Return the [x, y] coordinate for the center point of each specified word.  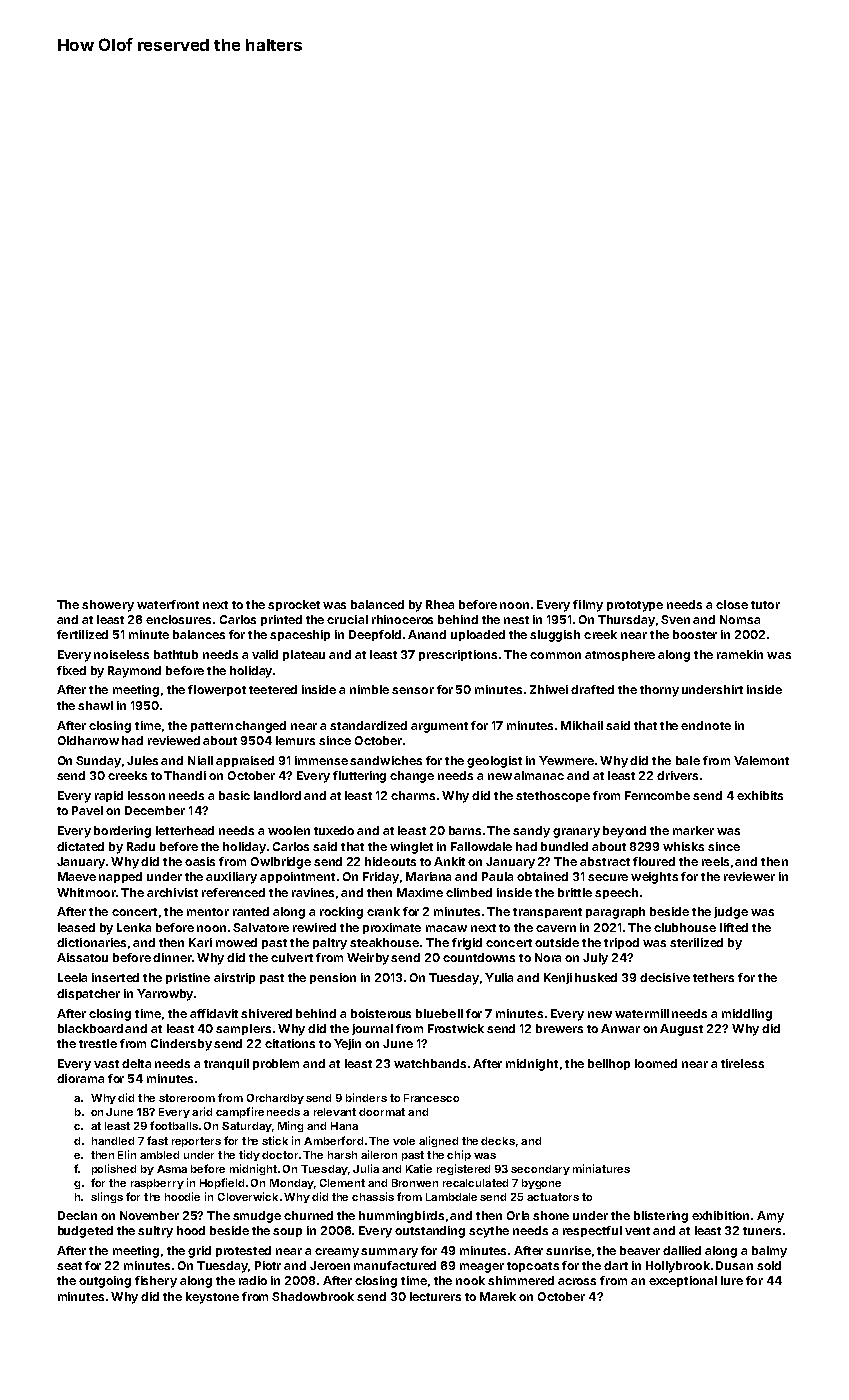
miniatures [601, 1168]
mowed [236, 942]
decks [498, 1141]
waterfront [168, 604]
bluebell [439, 1013]
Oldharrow [88, 740]
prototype [635, 606]
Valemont [761, 760]
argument [439, 727]
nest [516, 620]
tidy [249, 1155]
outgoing [105, 1282]
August [681, 1030]
